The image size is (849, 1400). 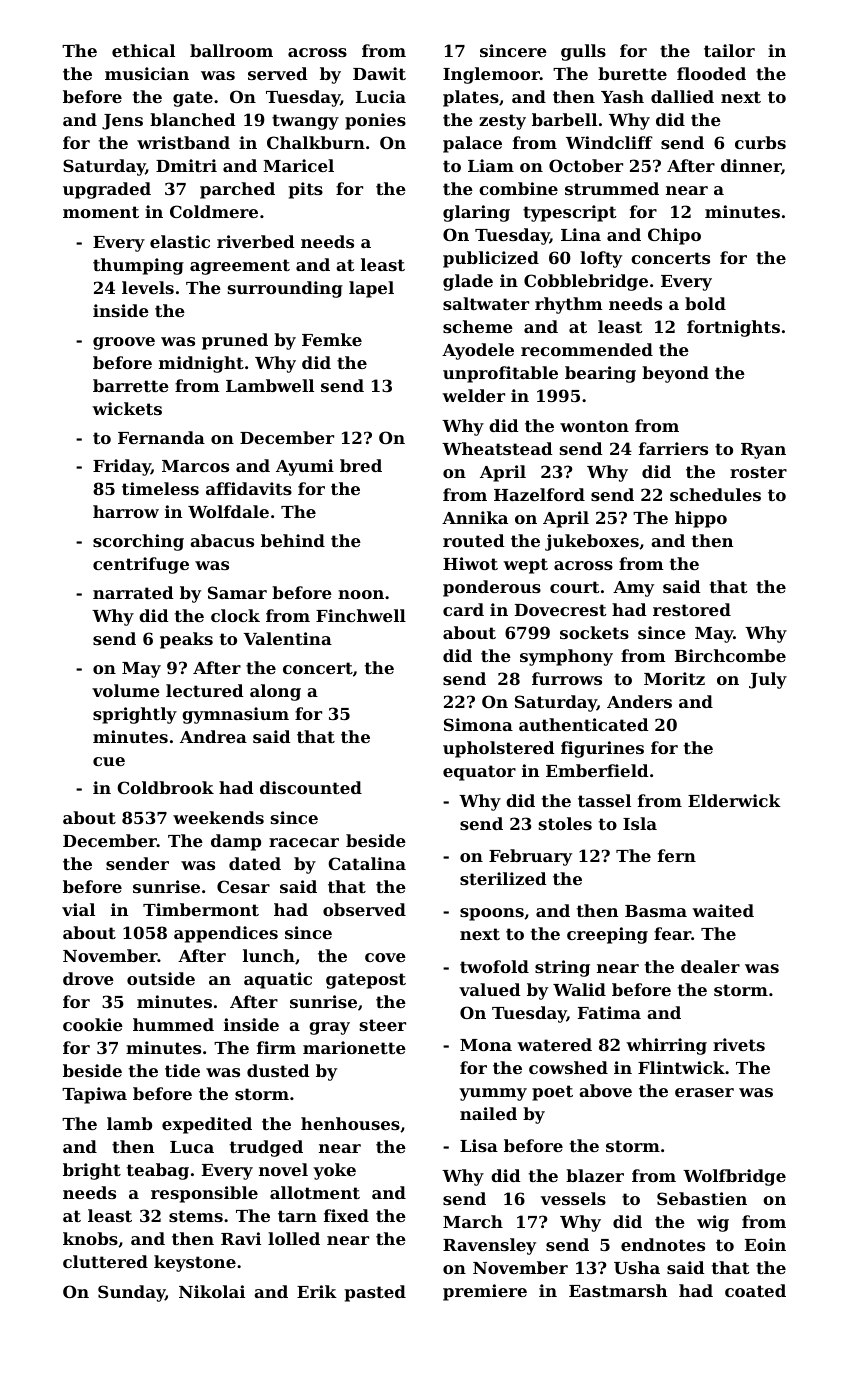 I want to click on Ayumi, so click(x=305, y=467).
